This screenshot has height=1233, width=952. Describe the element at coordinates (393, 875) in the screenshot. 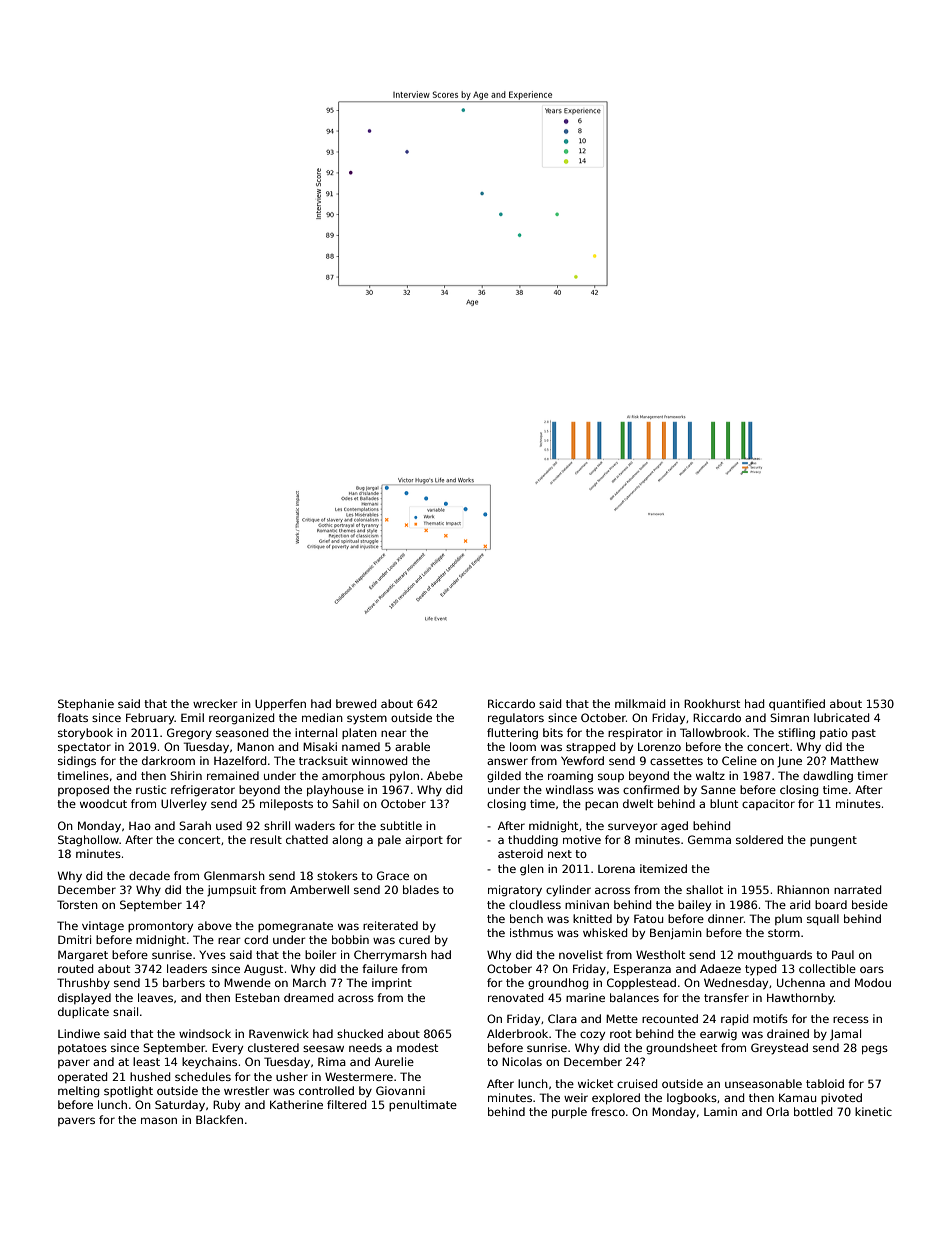

I see `Grace` at that location.
